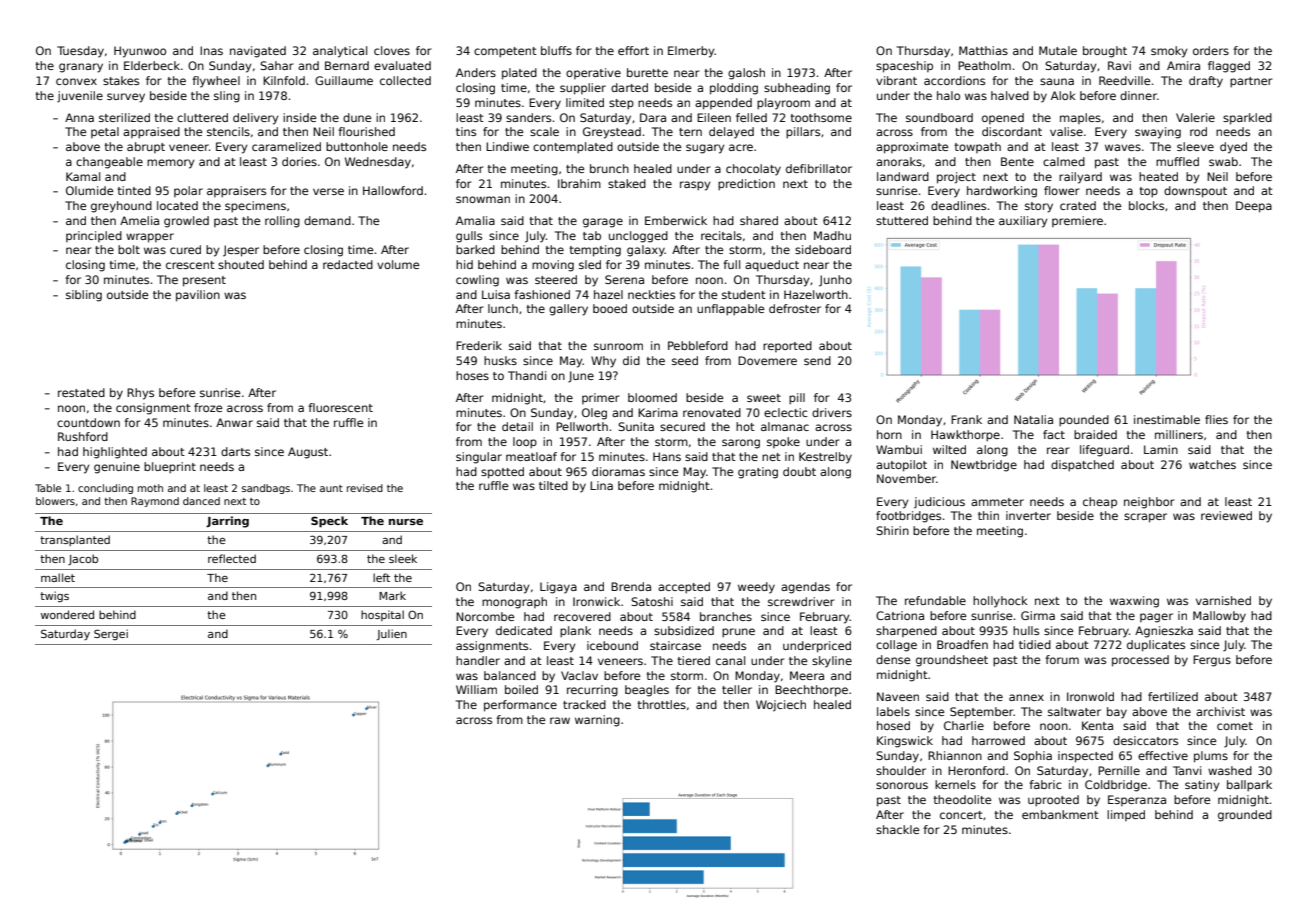 The width and height of the document is (1308, 924). I want to click on reviewed, so click(1226, 515).
